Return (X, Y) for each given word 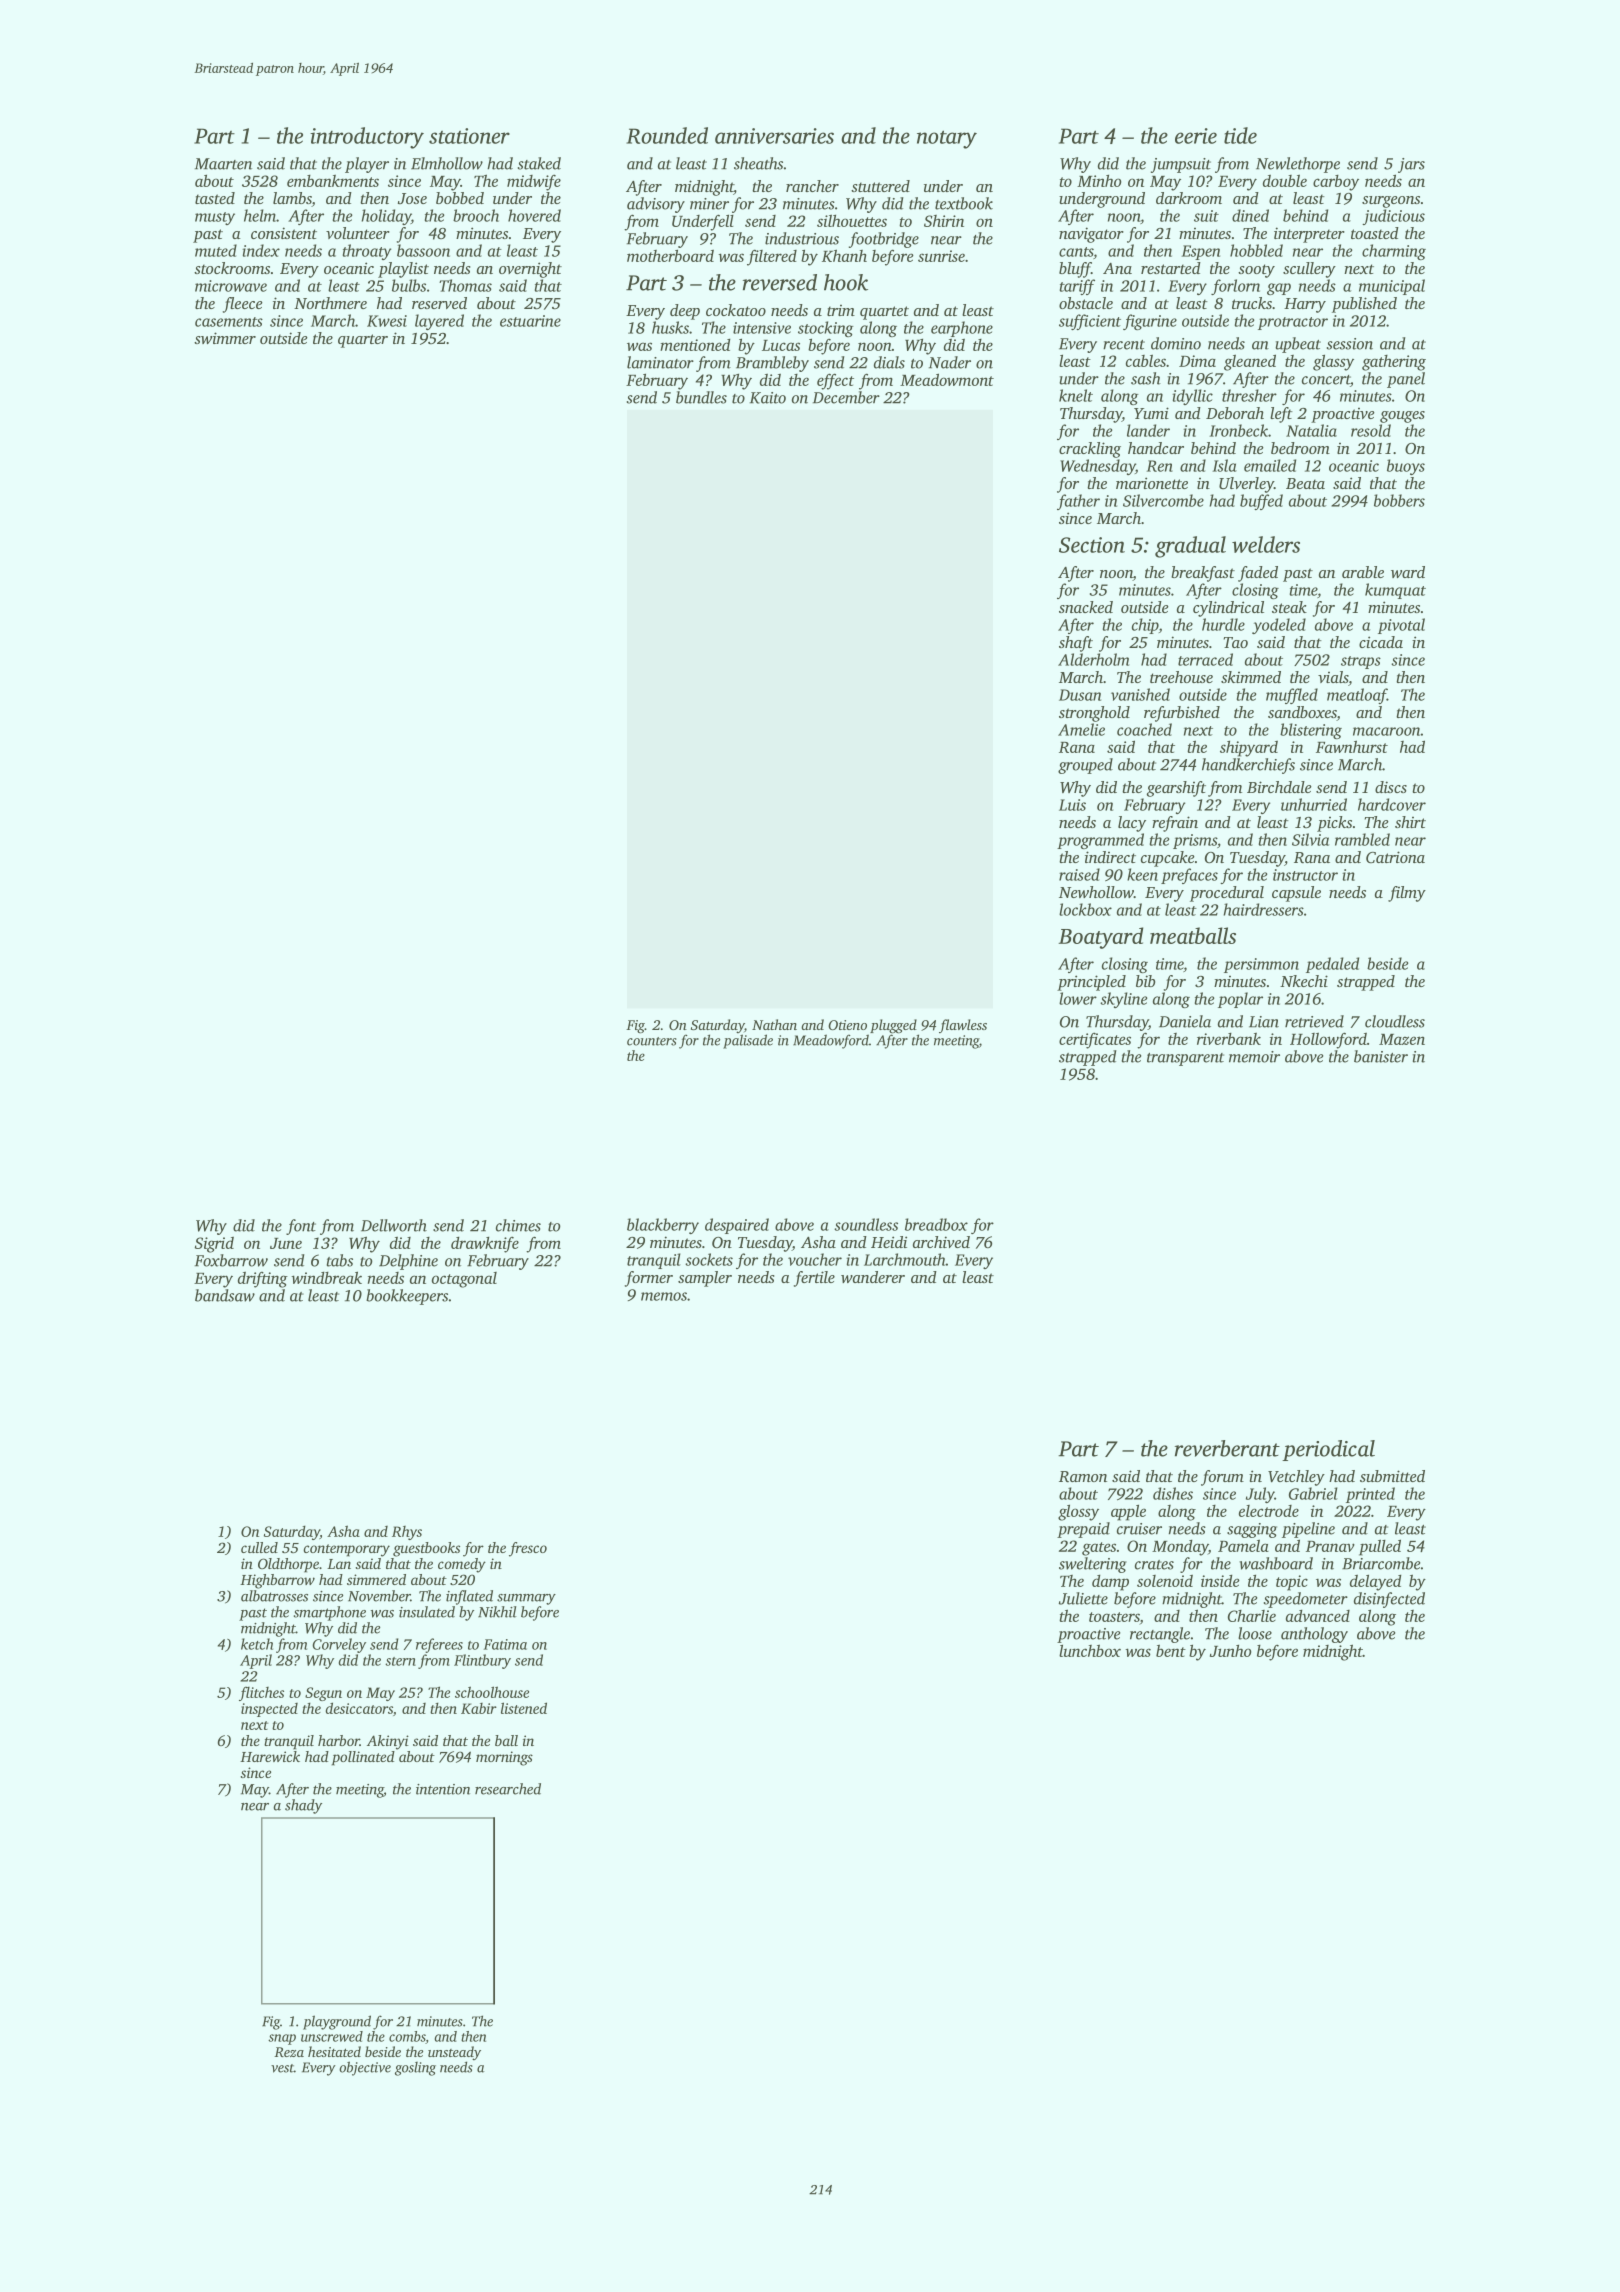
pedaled (1332, 965)
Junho (1230, 1651)
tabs (340, 1260)
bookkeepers (407, 1297)
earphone (962, 329)
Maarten (223, 164)
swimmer (225, 338)
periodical (1328, 1450)
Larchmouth (905, 1259)
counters (652, 1041)
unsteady (454, 2053)
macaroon (1387, 731)
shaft (1076, 644)
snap (282, 2039)
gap (1279, 289)
